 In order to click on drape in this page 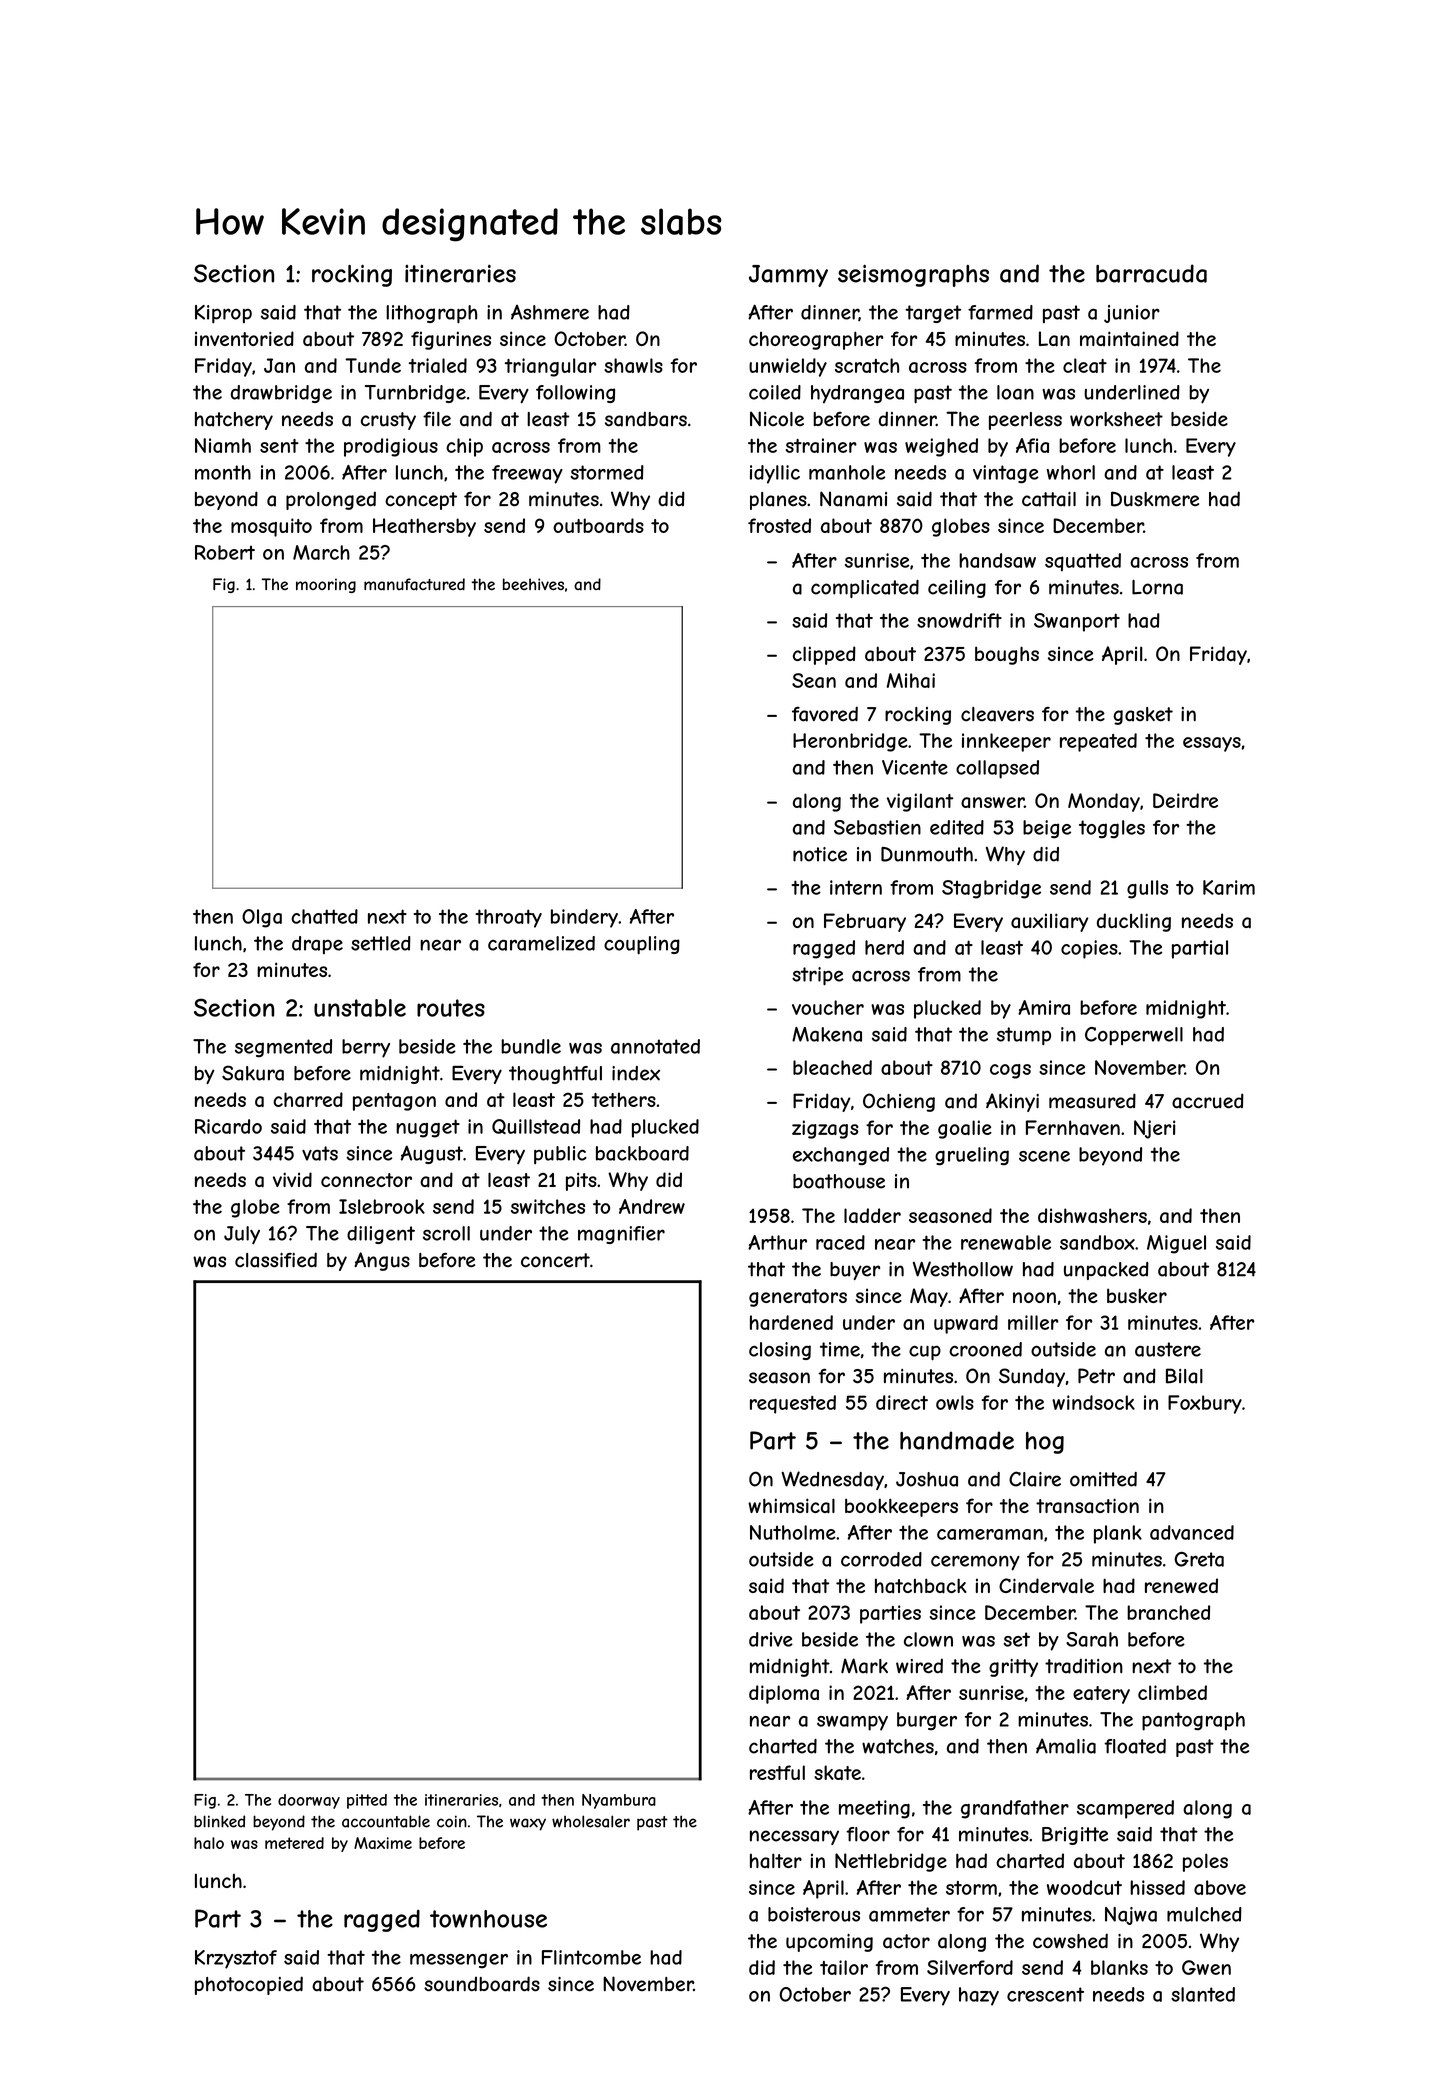, I will do `click(317, 945)`.
